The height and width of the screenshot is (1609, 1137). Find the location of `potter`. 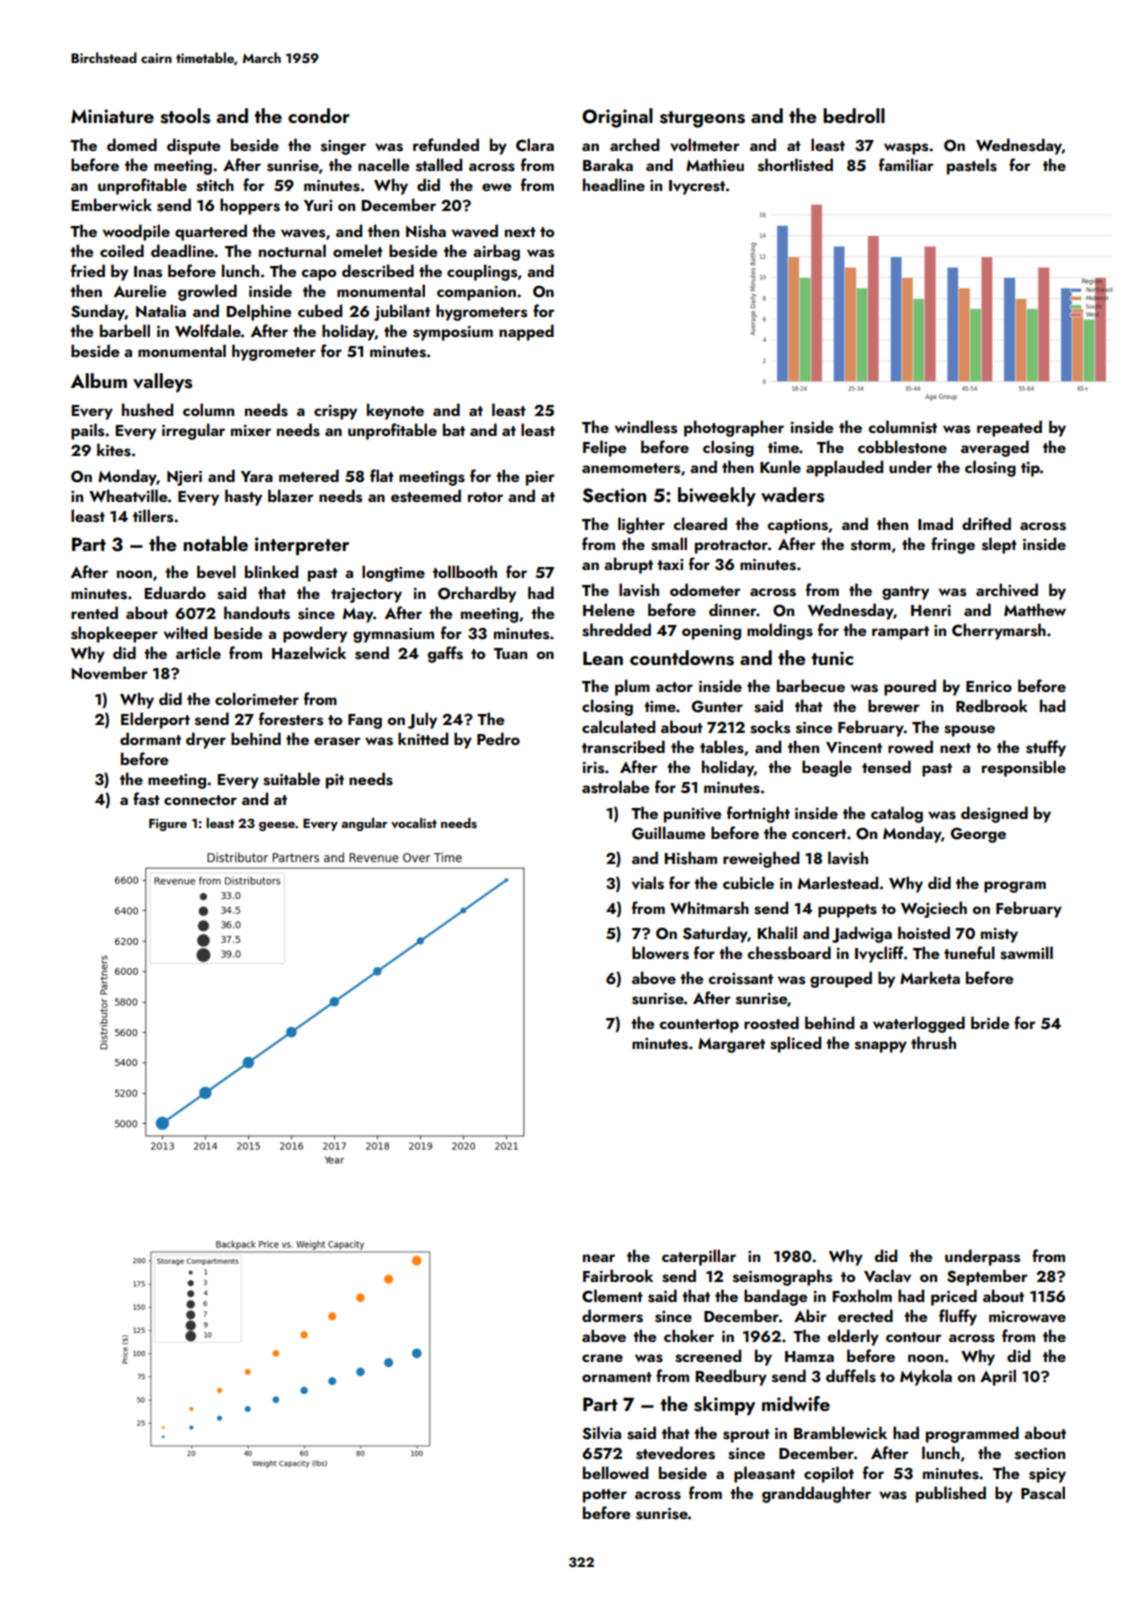

potter is located at coordinates (605, 1496).
